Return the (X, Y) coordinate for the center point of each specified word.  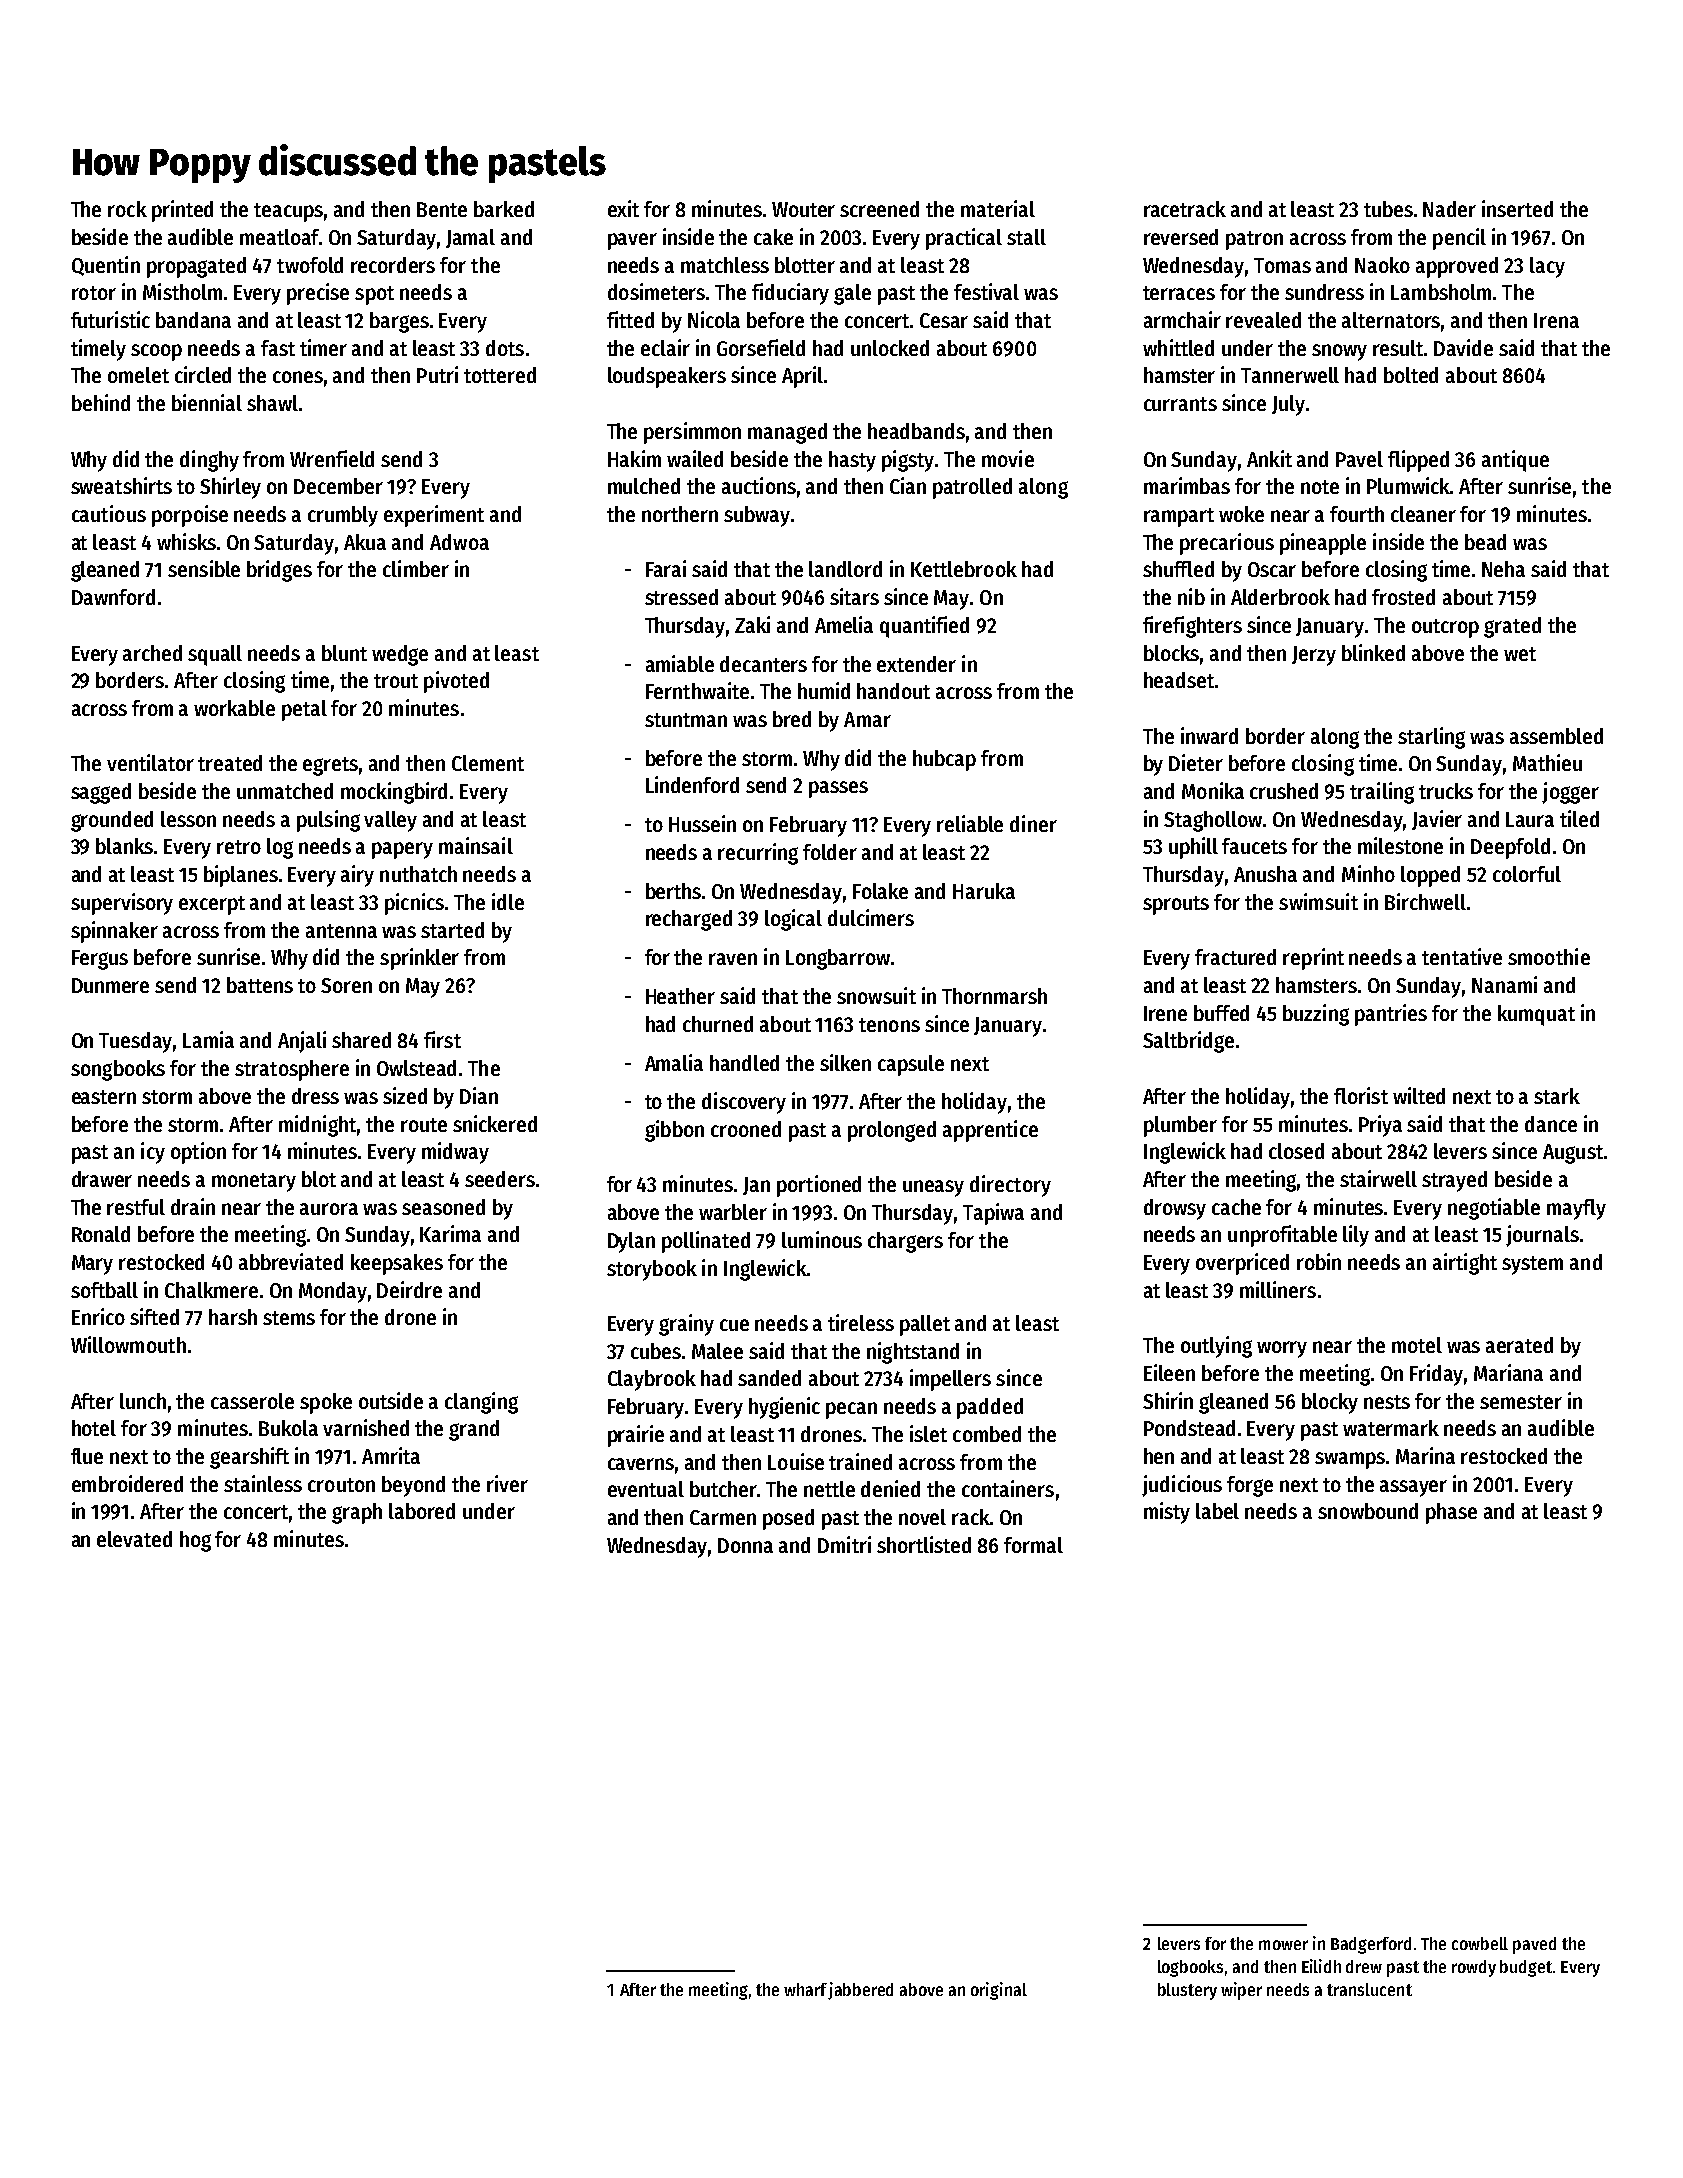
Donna (745, 1545)
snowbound (1368, 1511)
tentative (1462, 956)
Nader (1449, 209)
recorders (393, 265)
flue (87, 1456)
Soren (346, 985)
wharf (805, 1989)
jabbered (860, 1991)
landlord (845, 569)
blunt (344, 653)
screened (879, 209)
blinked (1373, 652)
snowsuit (876, 995)
